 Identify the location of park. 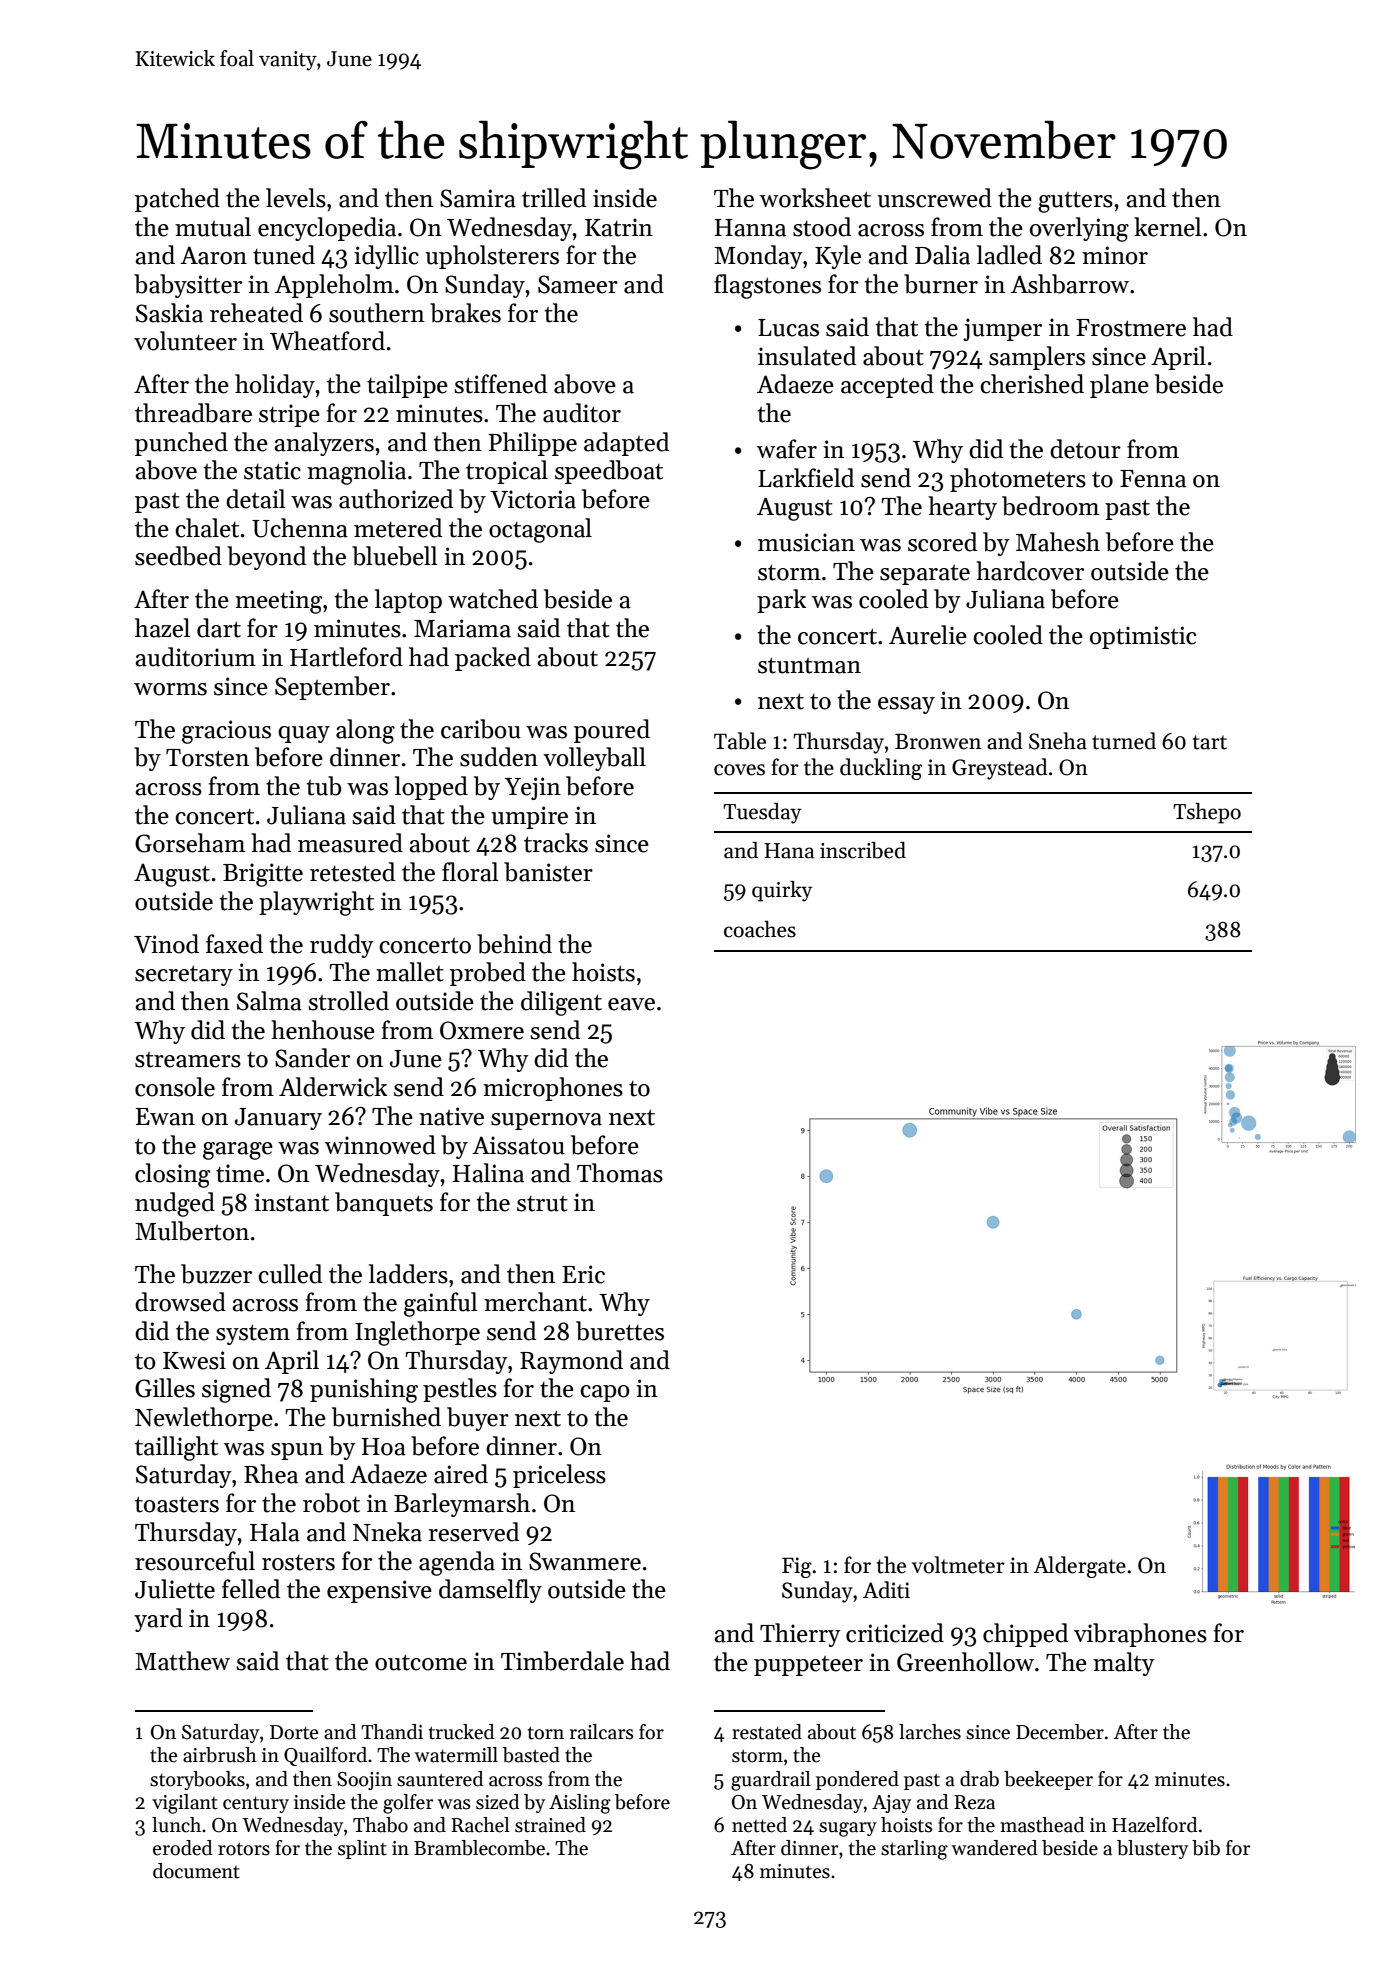
(782, 601).
